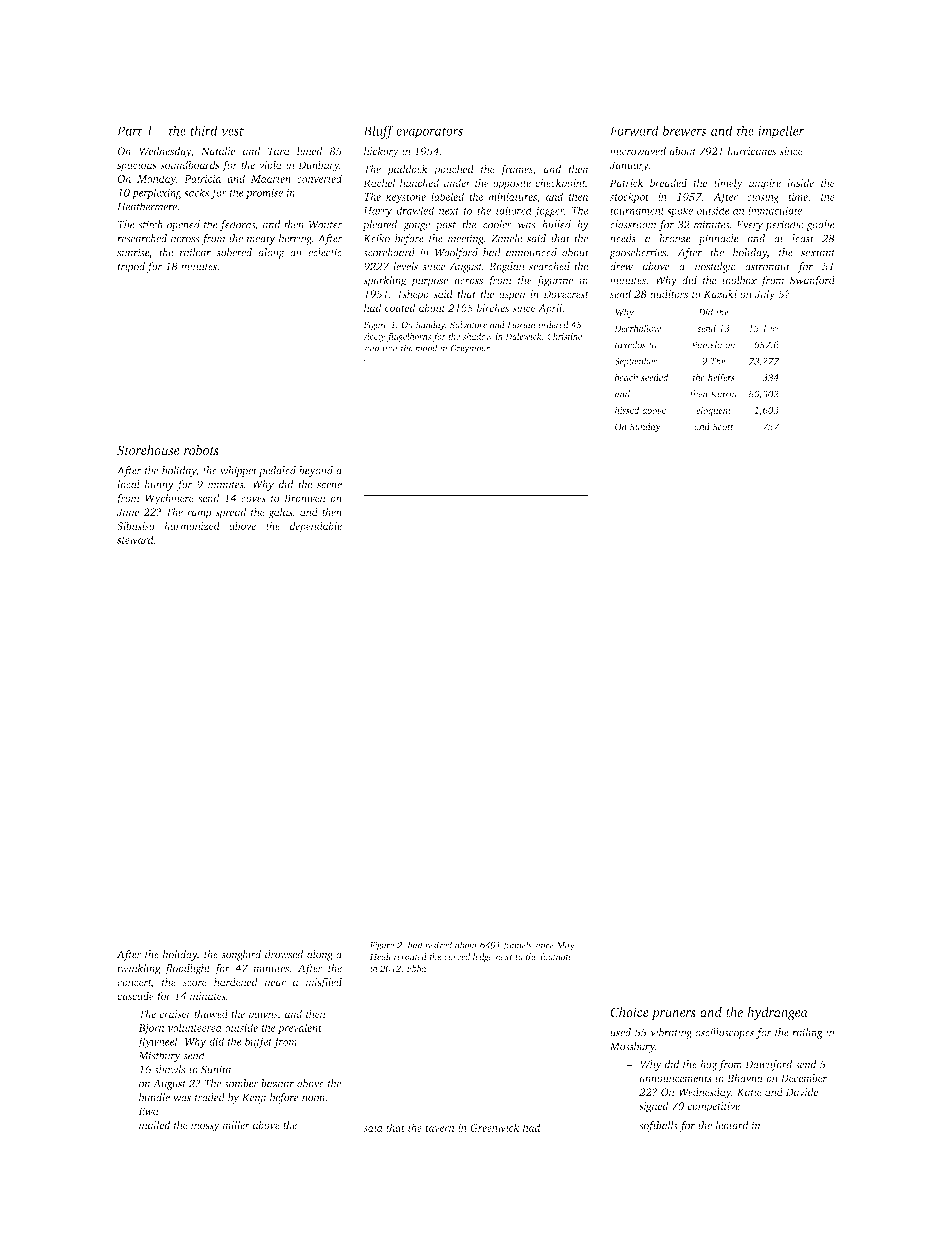  I want to click on eloquent, so click(714, 411).
